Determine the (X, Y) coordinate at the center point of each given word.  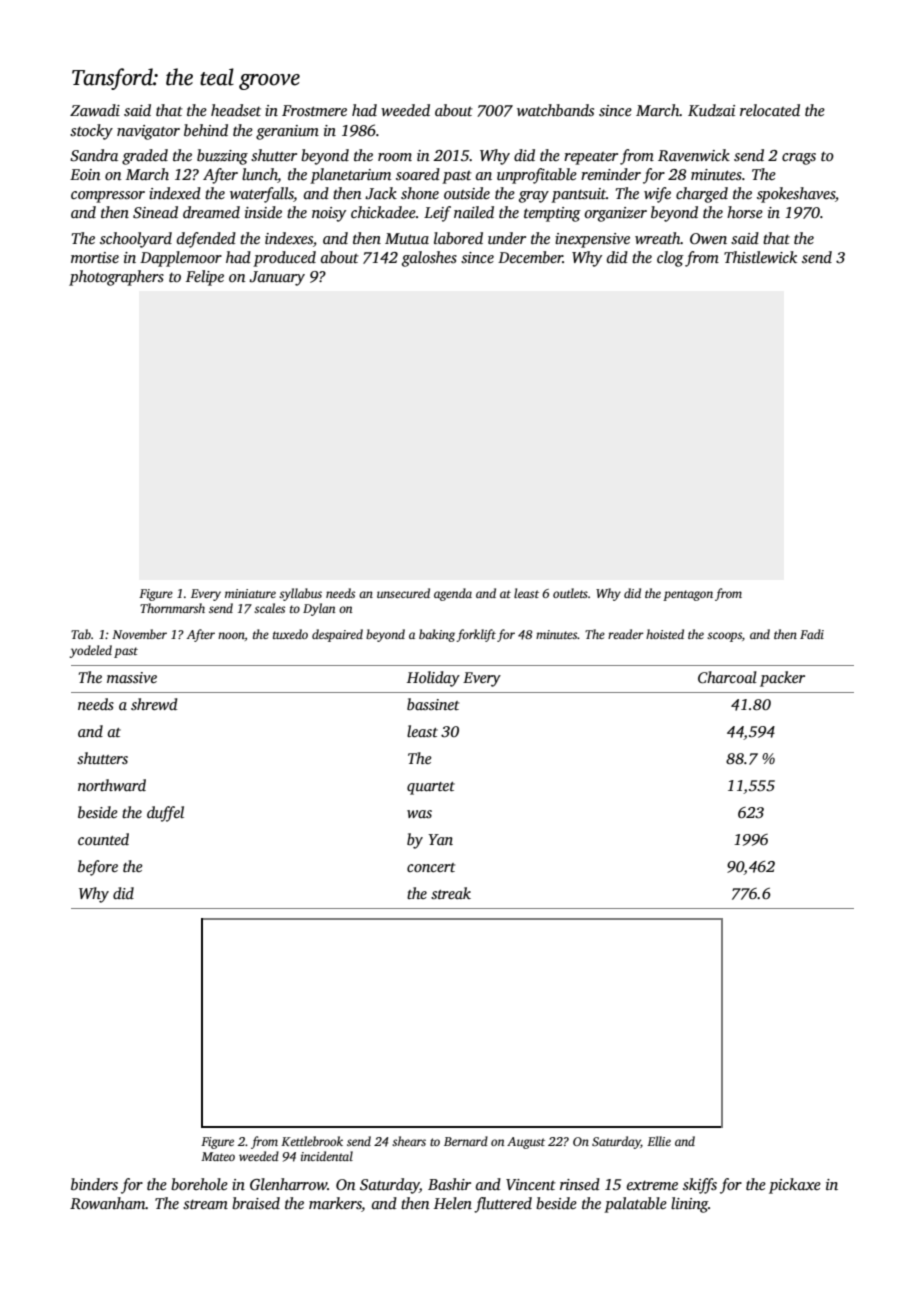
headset (236, 110)
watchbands (555, 110)
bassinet (433, 704)
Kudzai (711, 110)
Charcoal (727, 677)
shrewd (154, 704)
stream (205, 1204)
